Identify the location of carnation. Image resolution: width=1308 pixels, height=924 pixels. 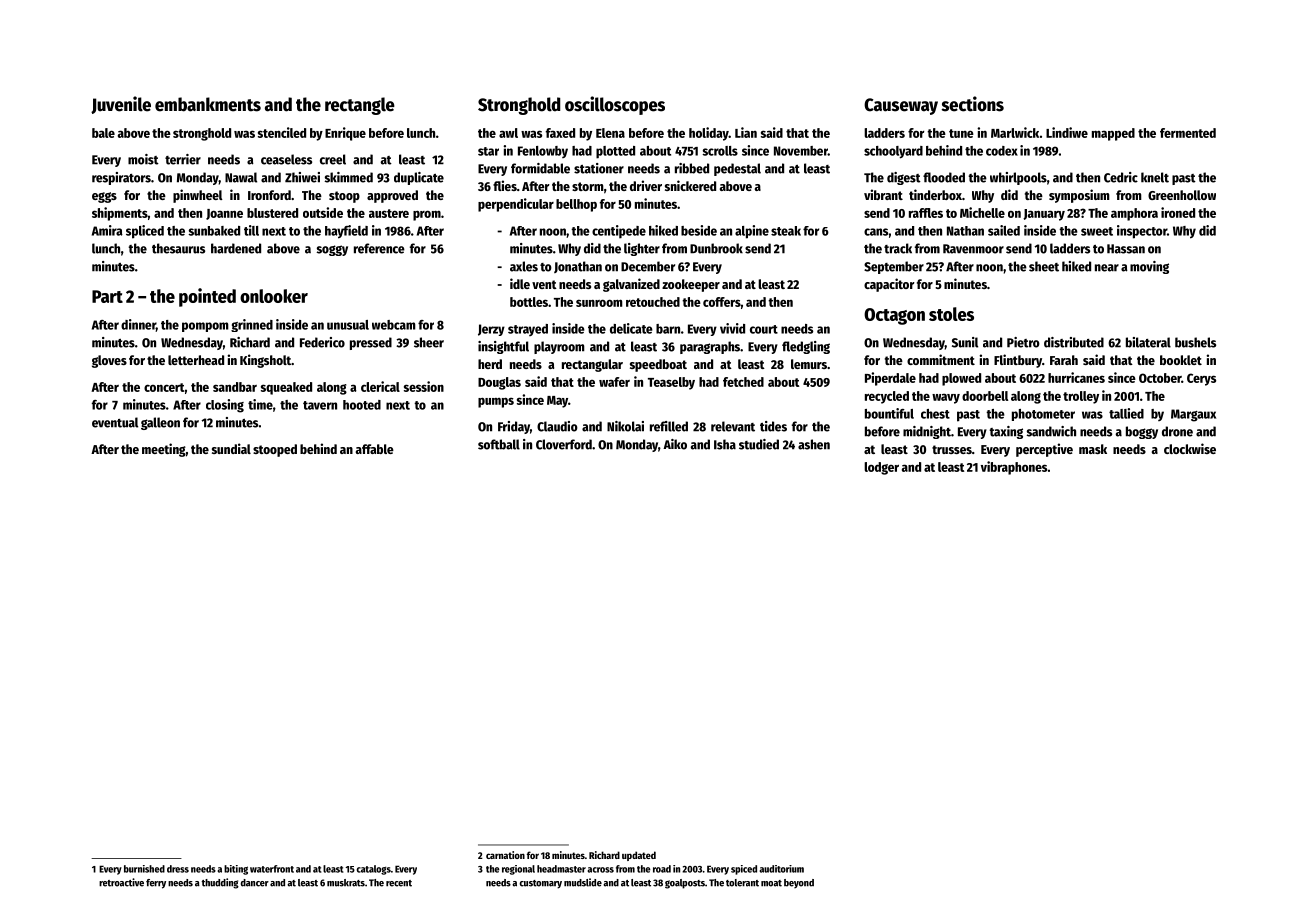
(505, 855).
